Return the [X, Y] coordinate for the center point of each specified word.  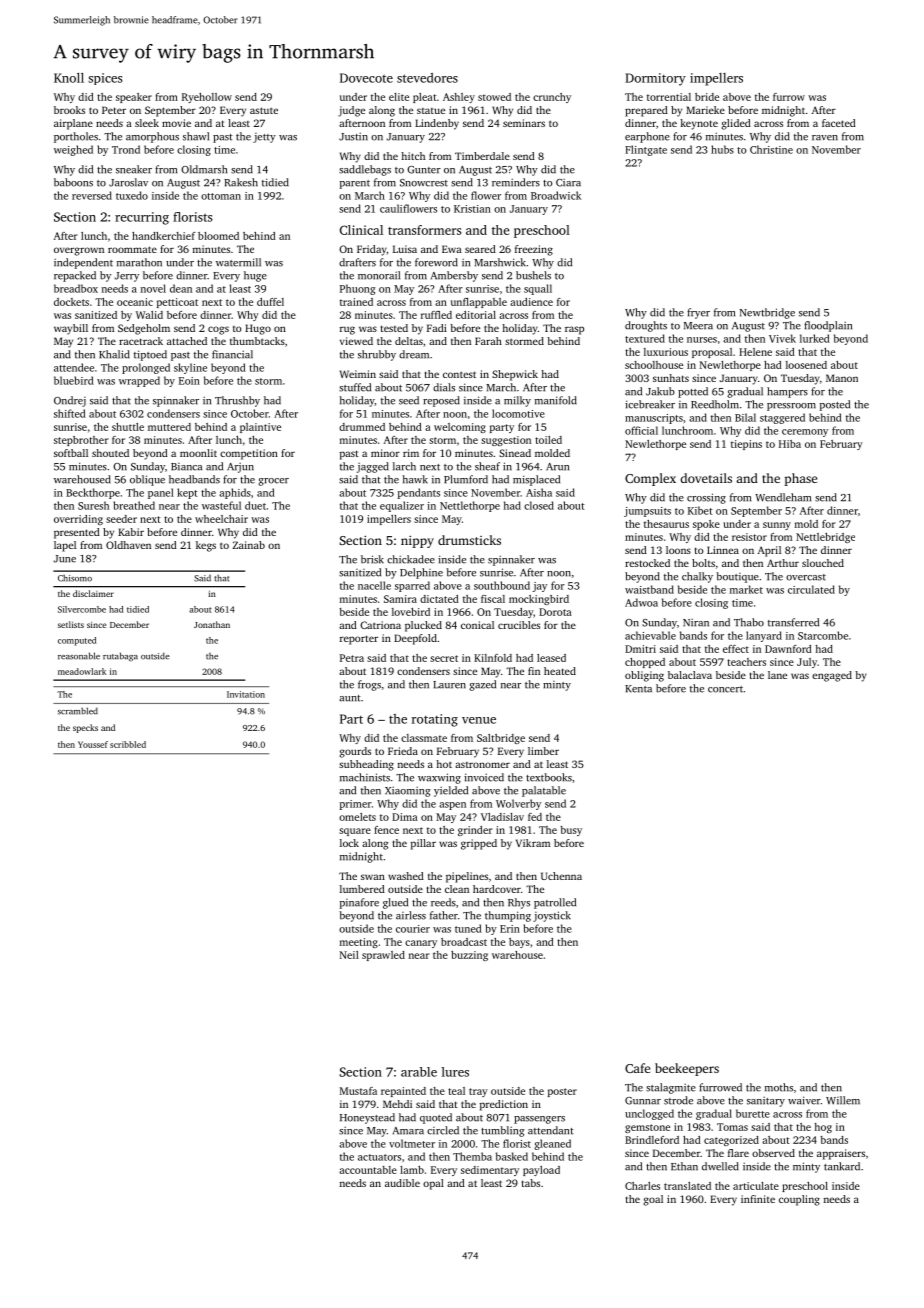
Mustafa [358, 1091]
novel [153, 288]
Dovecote [366, 78]
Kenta [638, 689]
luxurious [666, 352]
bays [519, 943]
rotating [435, 720]
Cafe [637, 1068]
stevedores [427, 78]
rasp [574, 330]
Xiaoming [408, 791]
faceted [839, 123]
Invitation [246, 694]
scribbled [128, 744]
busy [571, 831]
